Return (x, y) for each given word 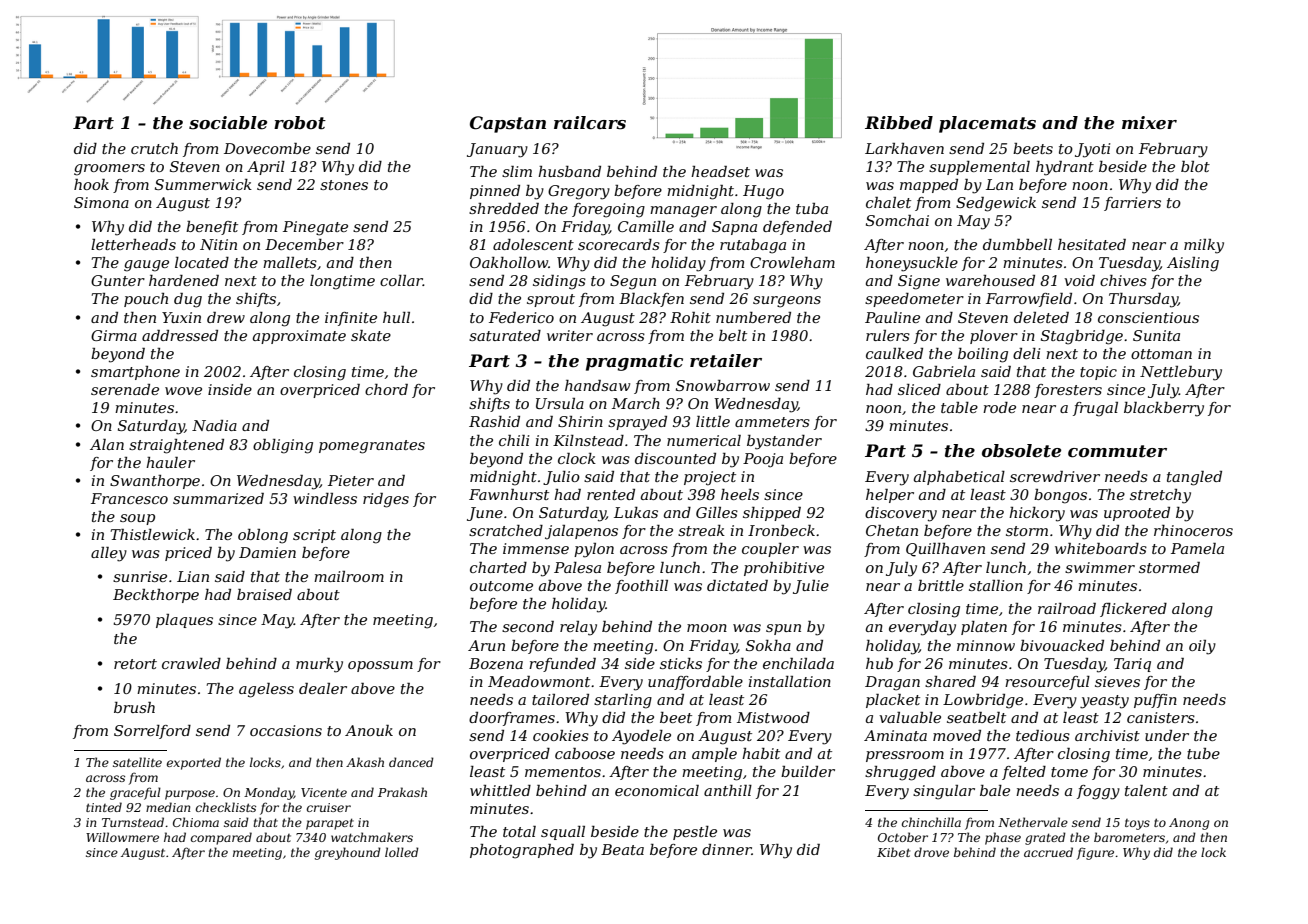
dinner (727, 849)
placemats (987, 124)
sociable (228, 123)
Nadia (214, 425)
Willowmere (122, 837)
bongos (1060, 496)
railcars (590, 123)
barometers (1129, 837)
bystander (784, 442)
